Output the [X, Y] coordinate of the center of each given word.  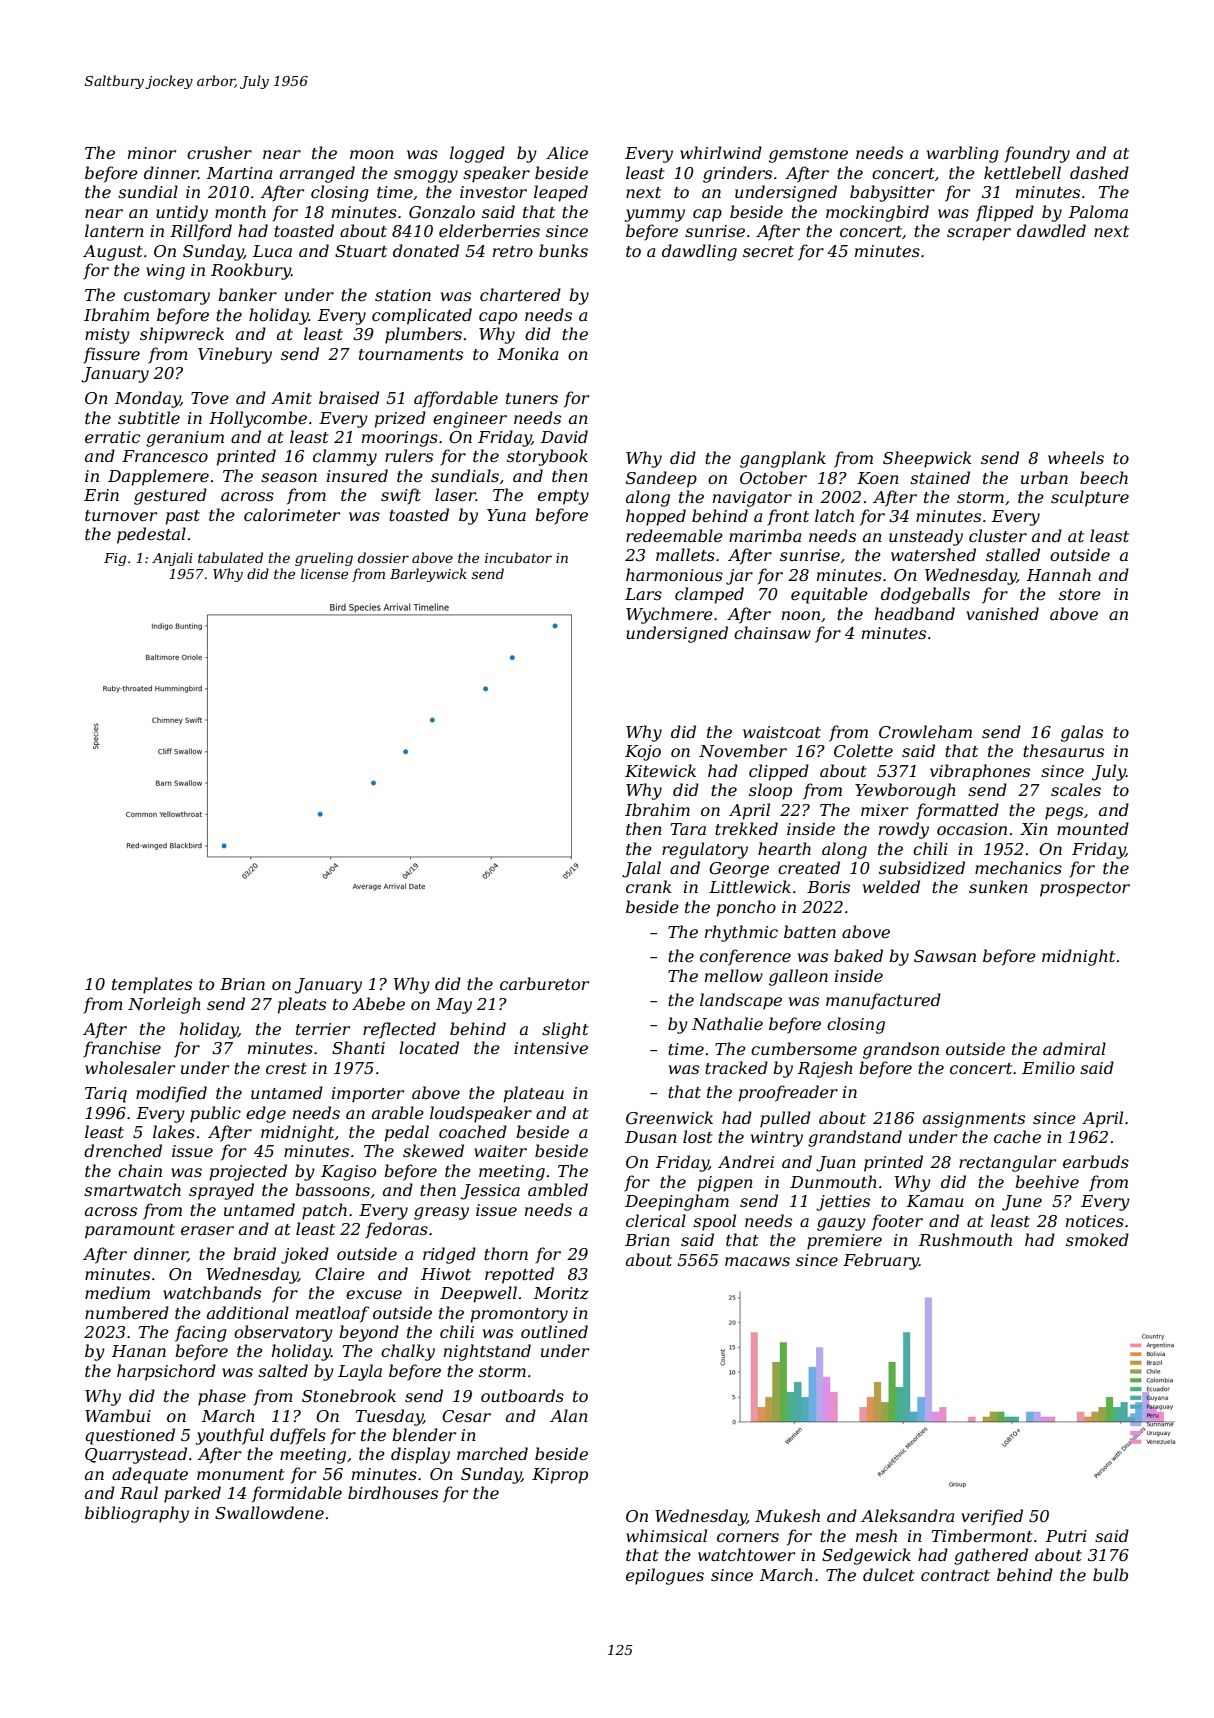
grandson [901, 1050]
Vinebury [235, 355]
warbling [963, 154]
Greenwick [669, 1117]
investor [493, 192]
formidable [297, 1494]
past [183, 517]
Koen [878, 478]
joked [305, 1255]
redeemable [674, 535]
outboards [522, 1395]
